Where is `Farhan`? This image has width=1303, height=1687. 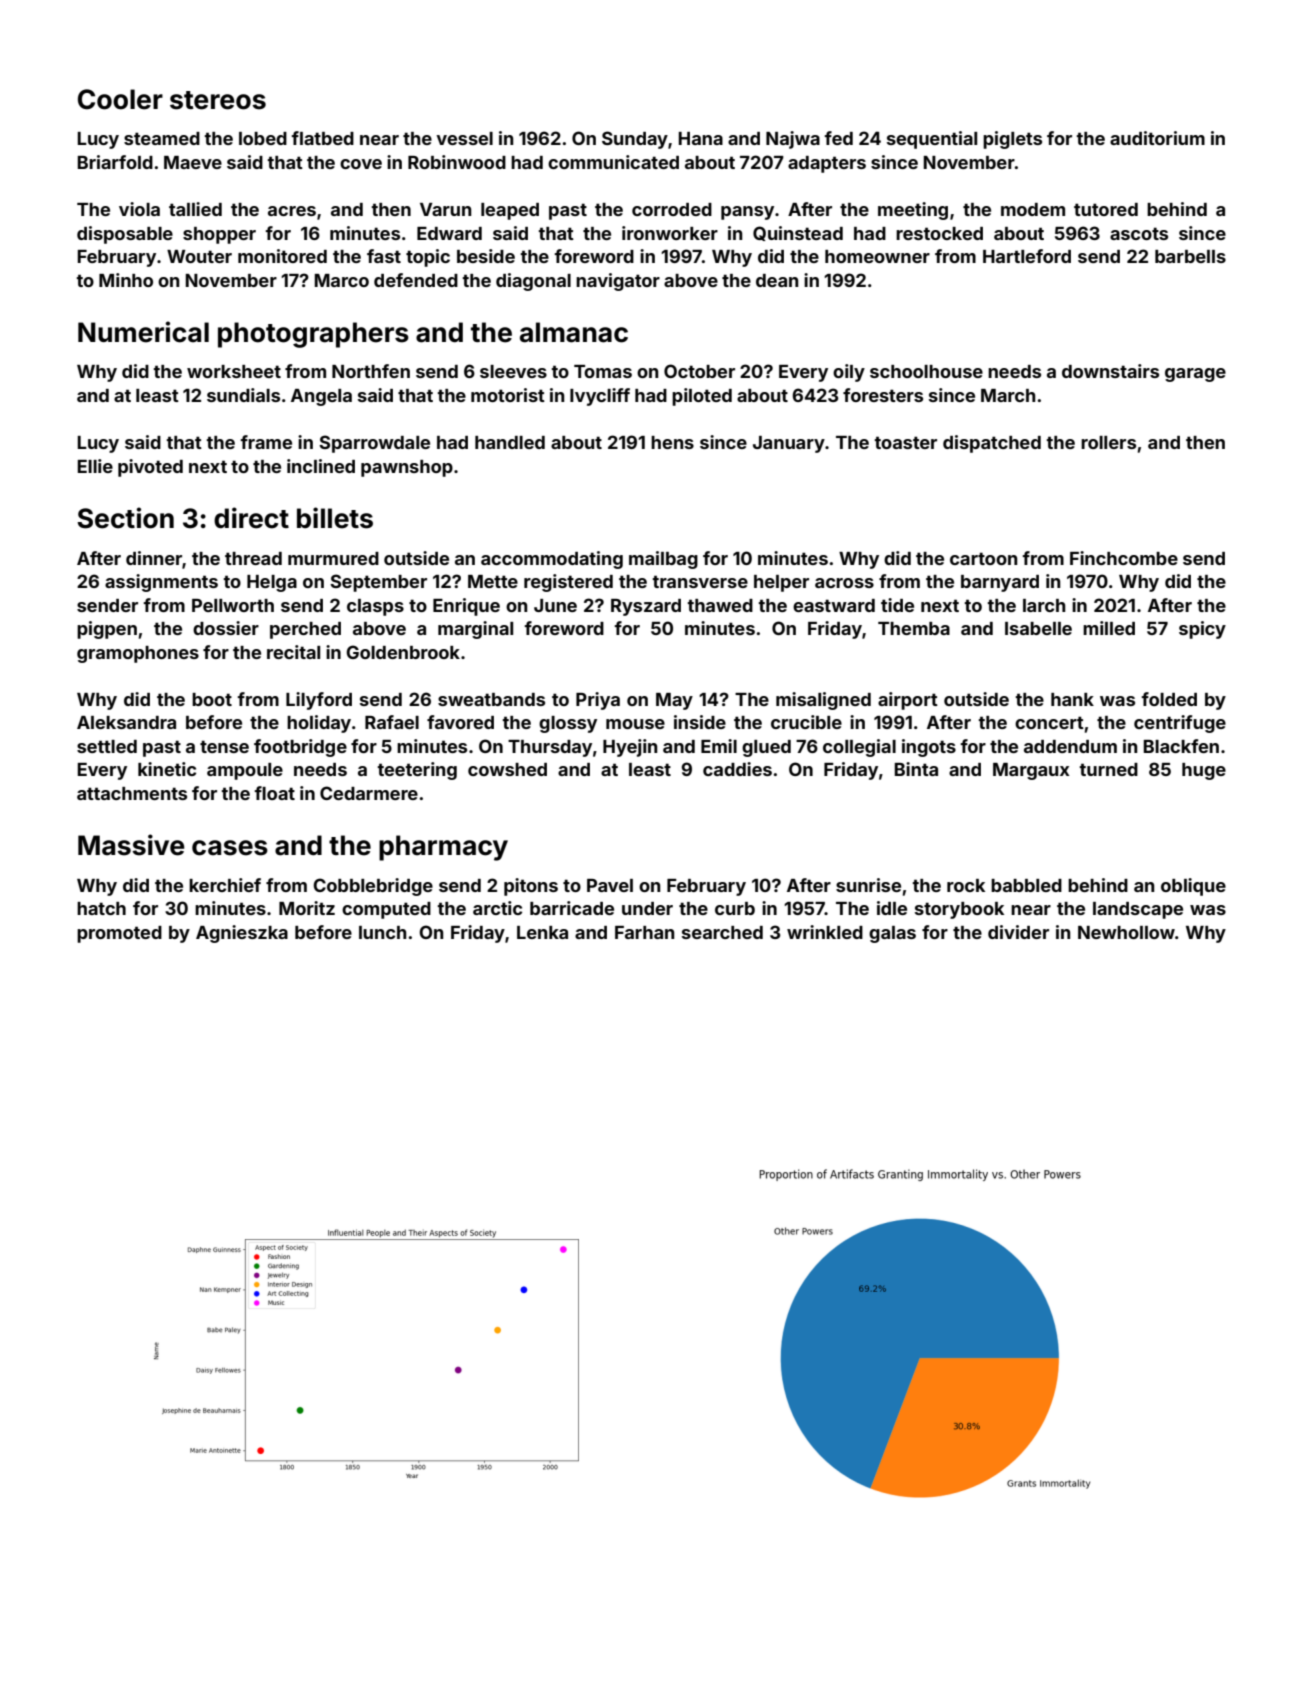 Farhan is located at coordinates (644, 932).
